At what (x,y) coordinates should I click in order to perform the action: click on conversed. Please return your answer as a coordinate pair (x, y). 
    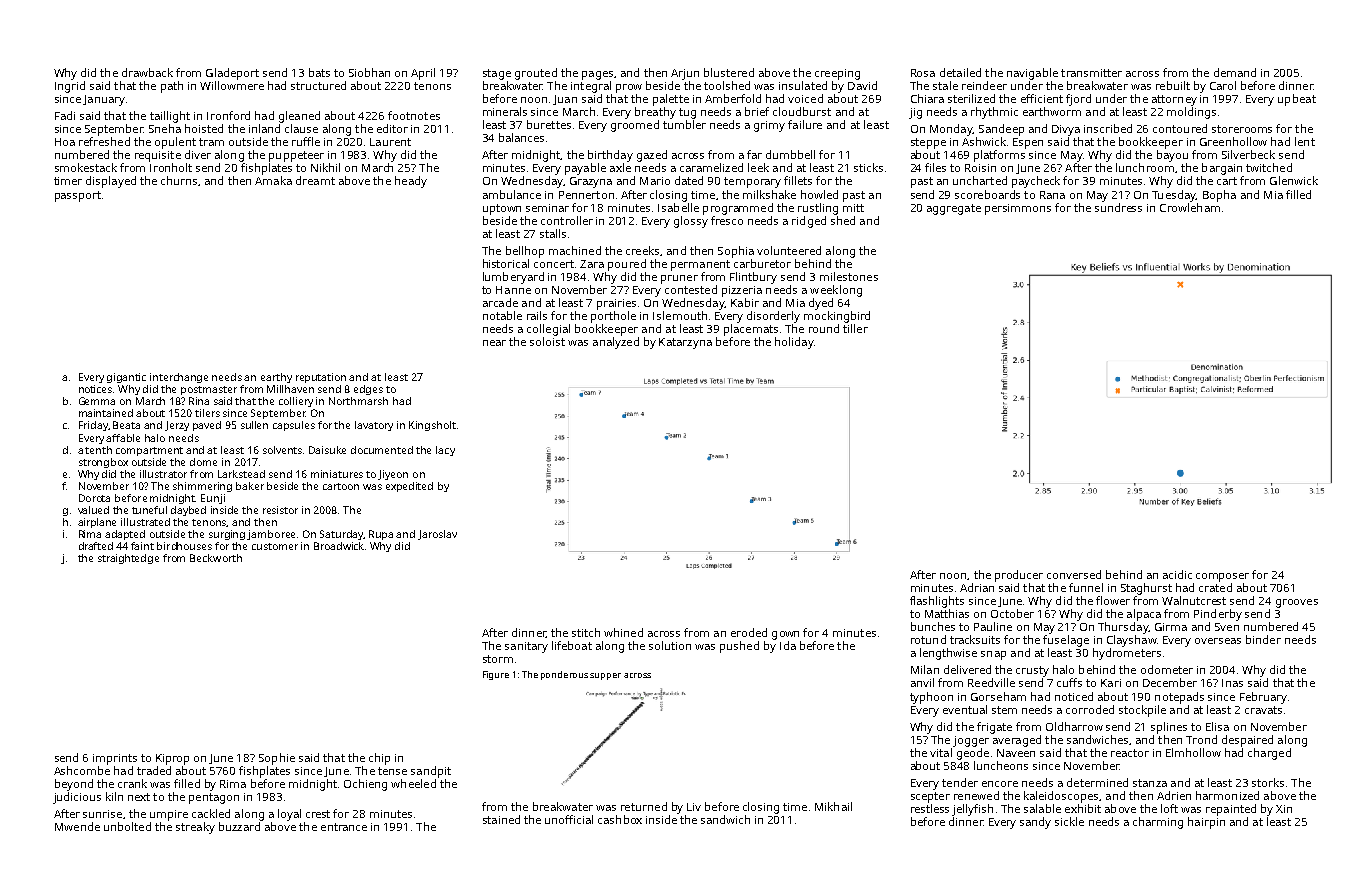
    Looking at the image, I should click on (1074, 574).
